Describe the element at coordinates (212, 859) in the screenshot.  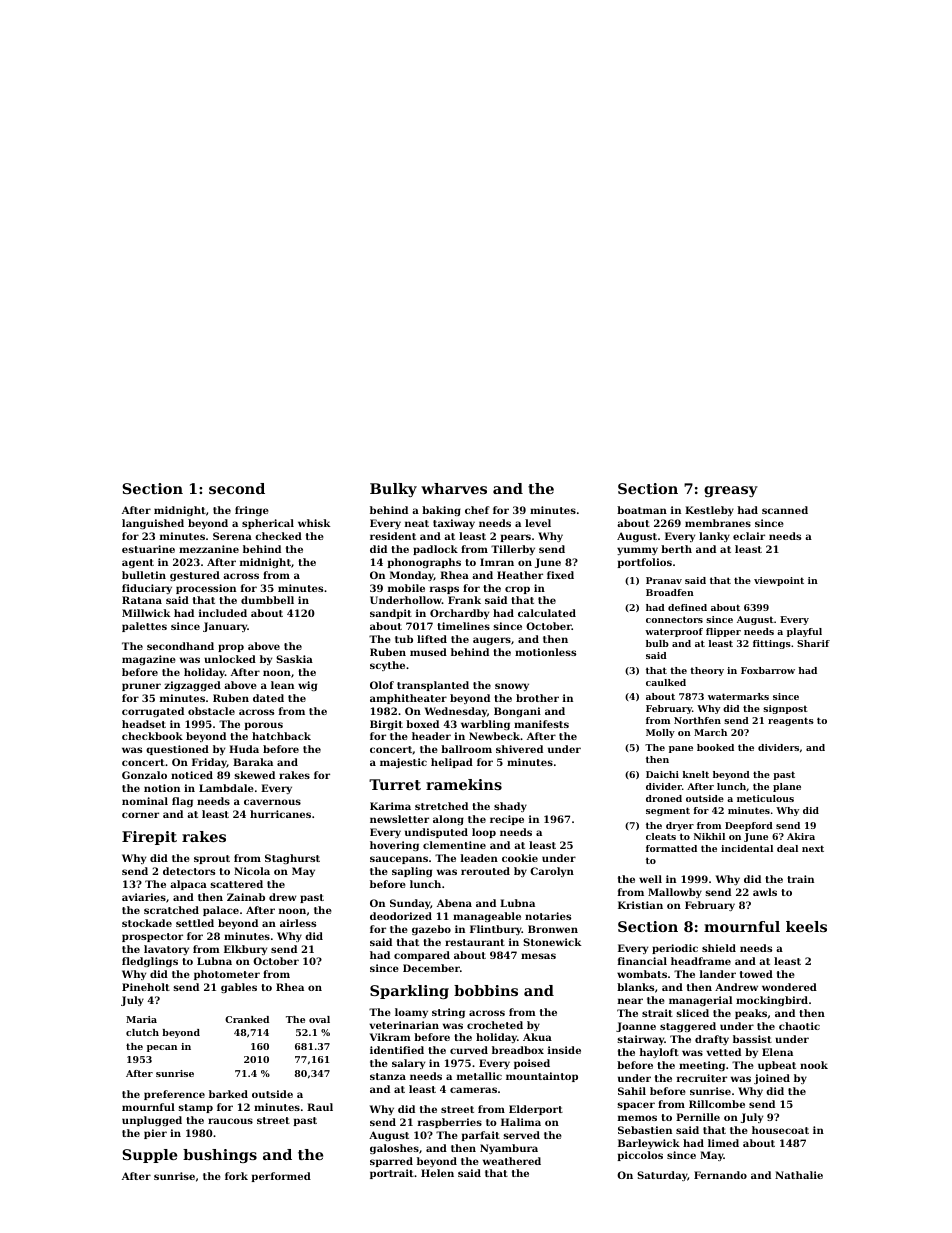
I see `sprout` at that location.
